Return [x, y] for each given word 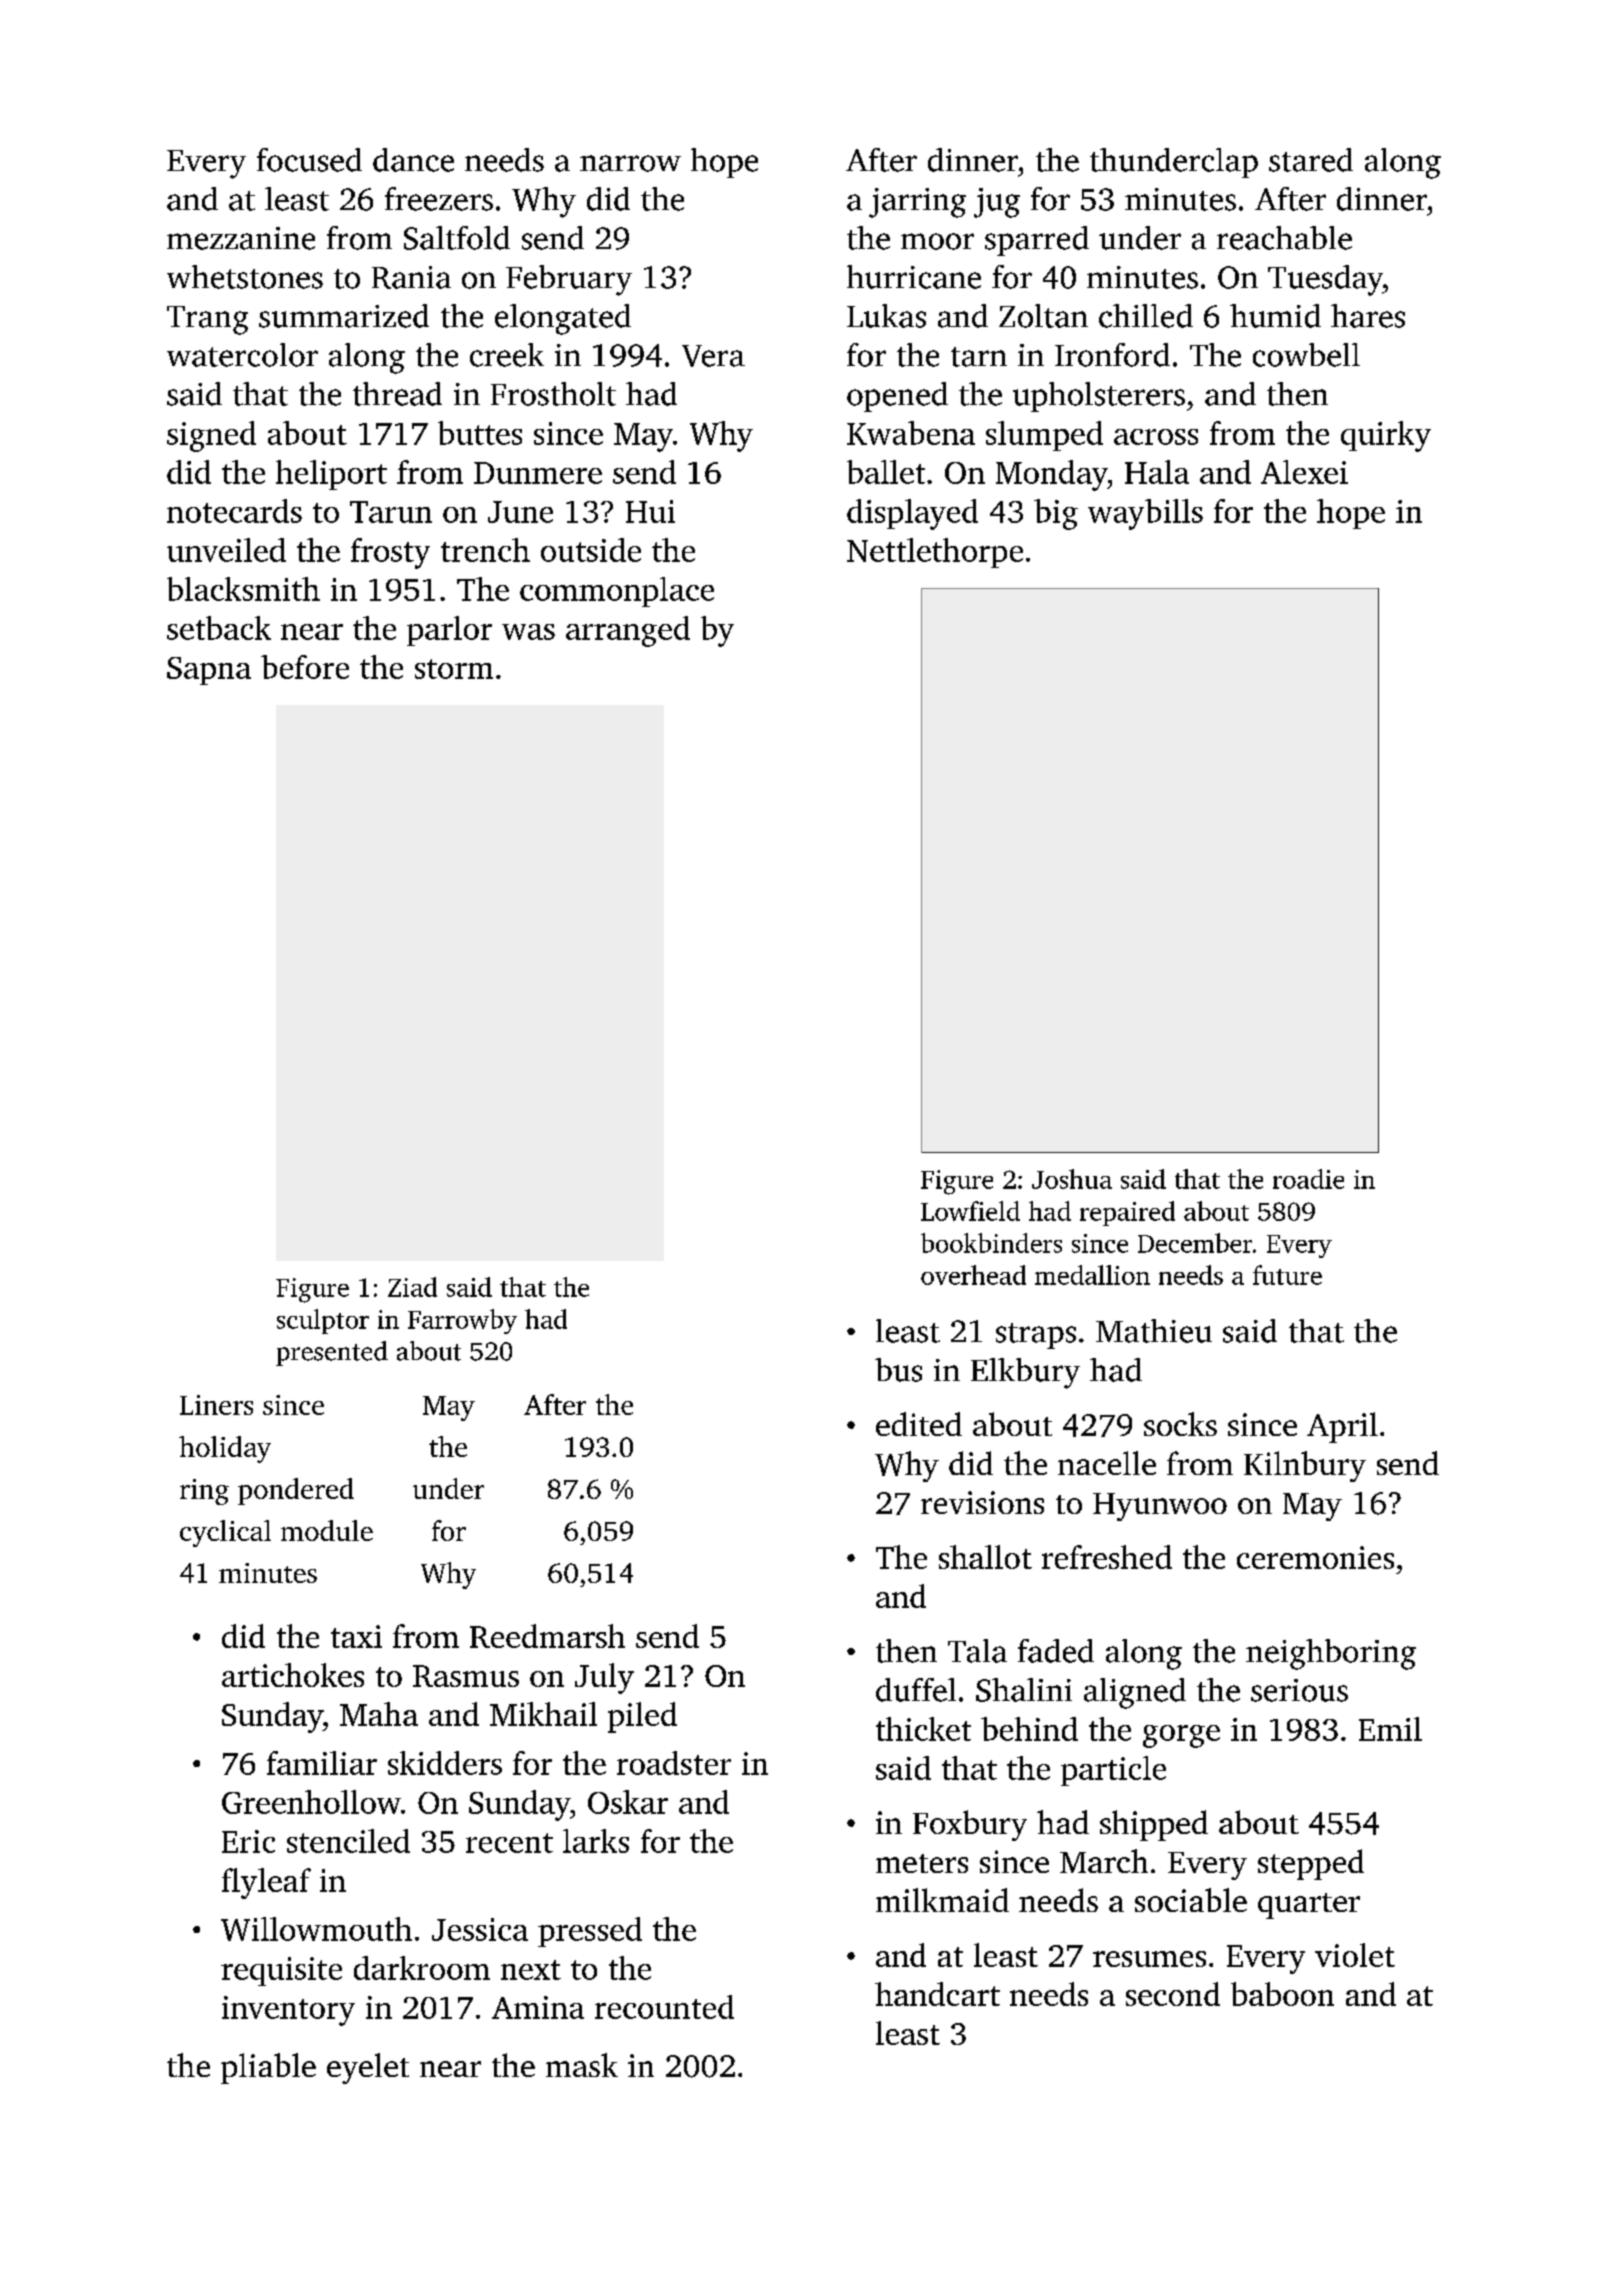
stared [1311, 160]
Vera [713, 356]
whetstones [245, 277]
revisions [982, 1502]
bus [898, 1370]
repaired [1127, 1213]
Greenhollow [311, 1802]
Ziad [412, 1287]
